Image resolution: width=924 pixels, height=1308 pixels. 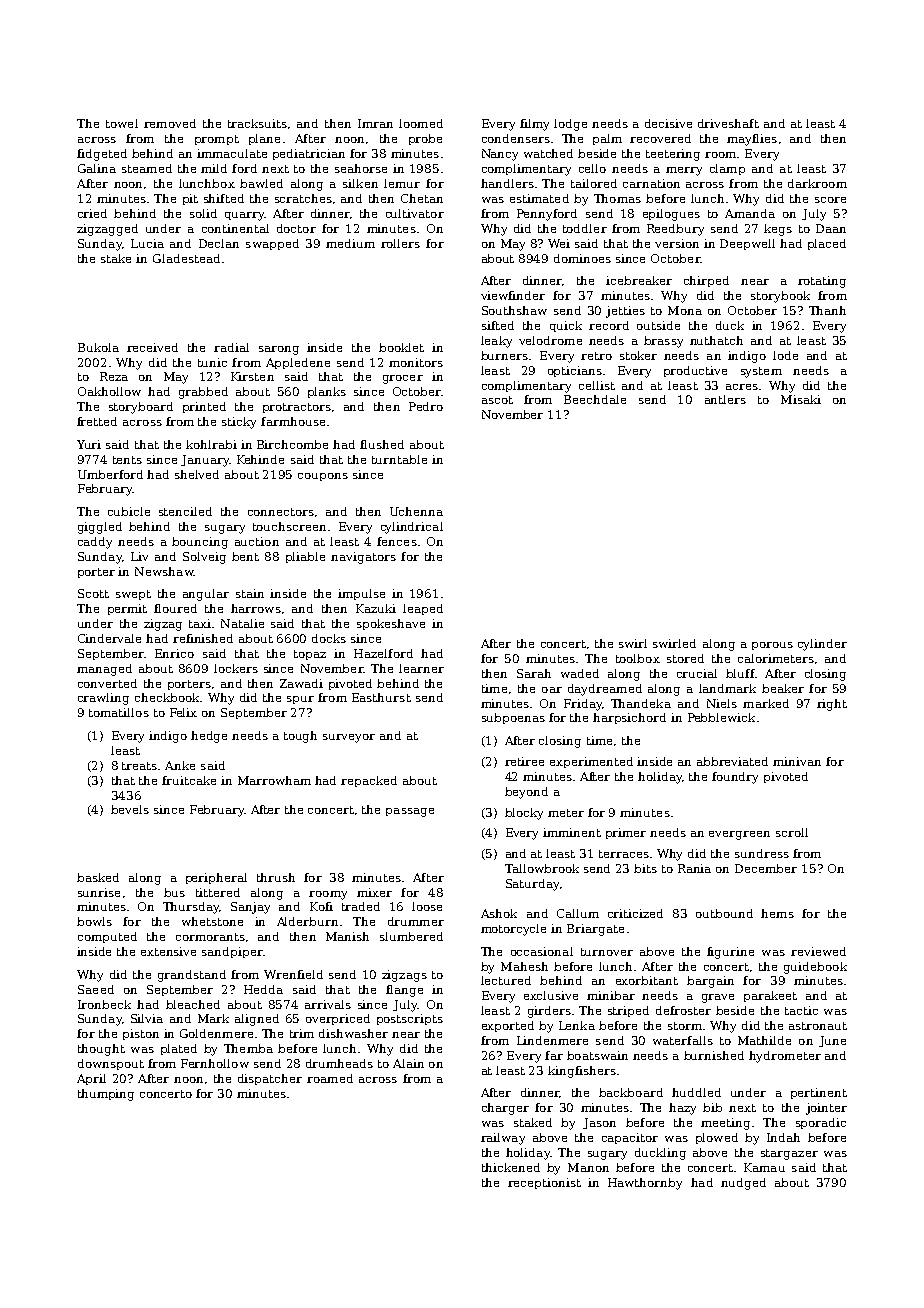 What do you see at coordinates (92, 213) in the screenshot?
I see `cried` at bounding box center [92, 213].
